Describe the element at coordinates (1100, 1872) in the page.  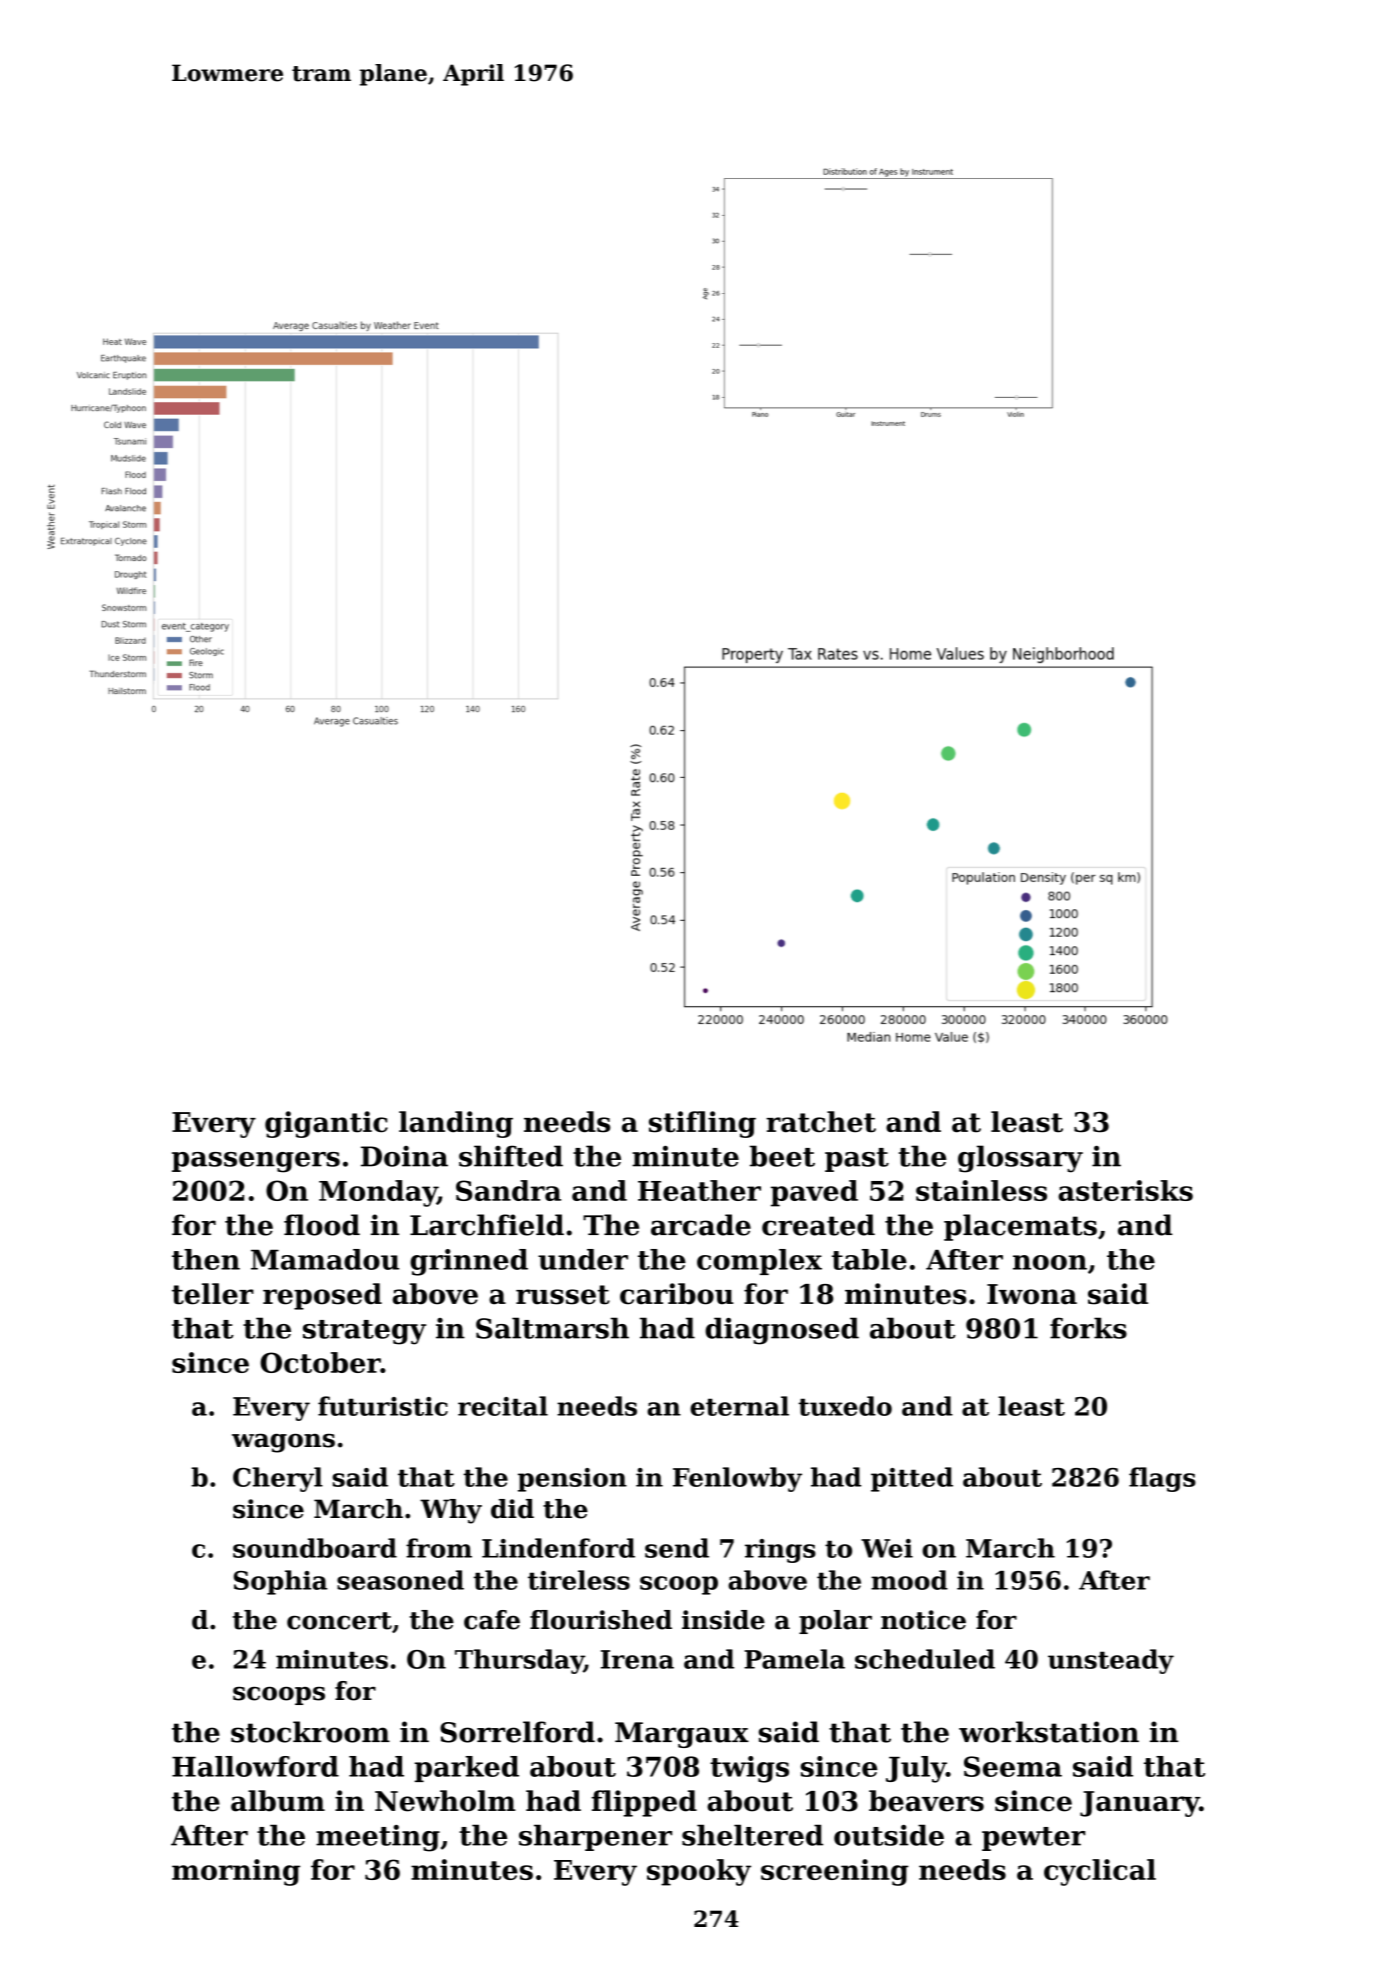
I see `cyclical` at that location.
